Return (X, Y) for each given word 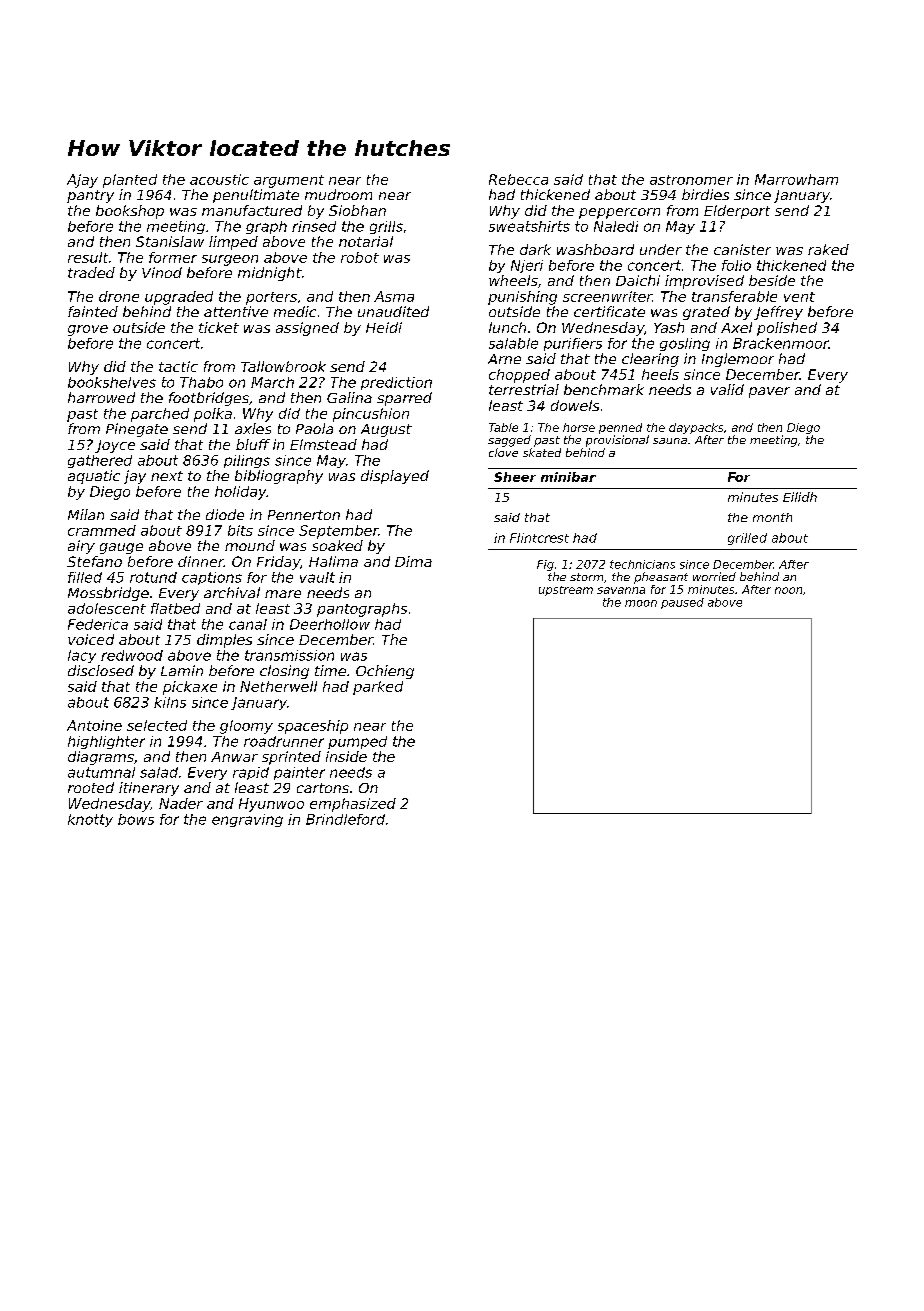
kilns (170, 702)
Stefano (94, 561)
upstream (566, 591)
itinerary (149, 789)
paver (769, 392)
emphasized (353, 805)
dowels (575, 405)
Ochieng (385, 672)
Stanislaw (170, 241)
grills (386, 227)
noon (788, 590)
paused (682, 603)
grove (88, 330)
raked (828, 249)
